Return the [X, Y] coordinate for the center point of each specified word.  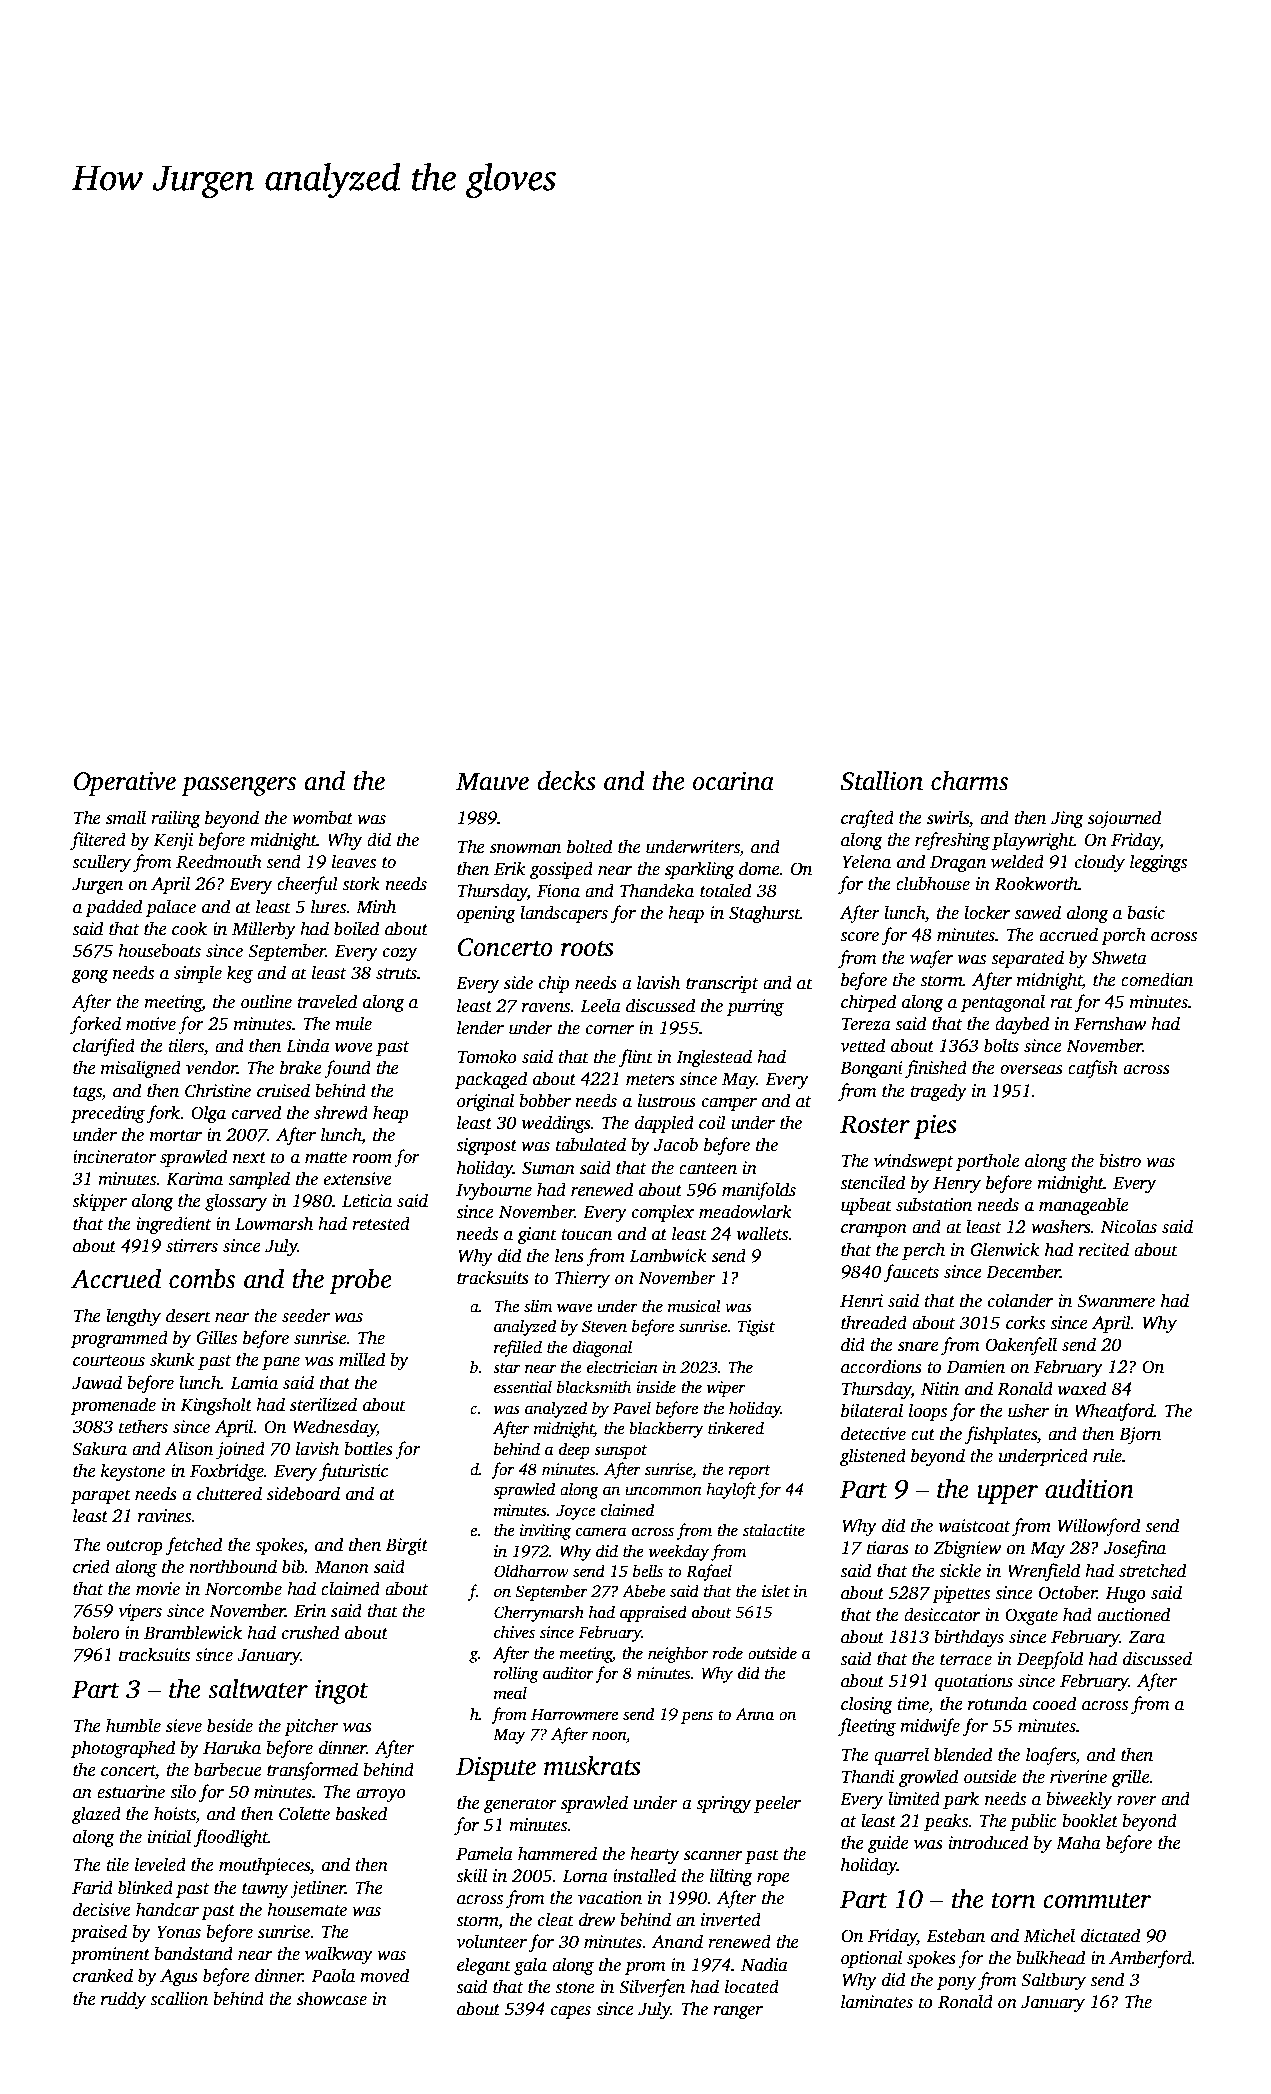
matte [326, 1158]
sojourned [1124, 819]
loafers [1051, 1756]
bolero [96, 1632]
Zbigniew [967, 1549]
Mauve [492, 781]
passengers [238, 786]
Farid [92, 1887]
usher [1028, 1410]
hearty [654, 1855]
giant [537, 1235]
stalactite [774, 1530]
